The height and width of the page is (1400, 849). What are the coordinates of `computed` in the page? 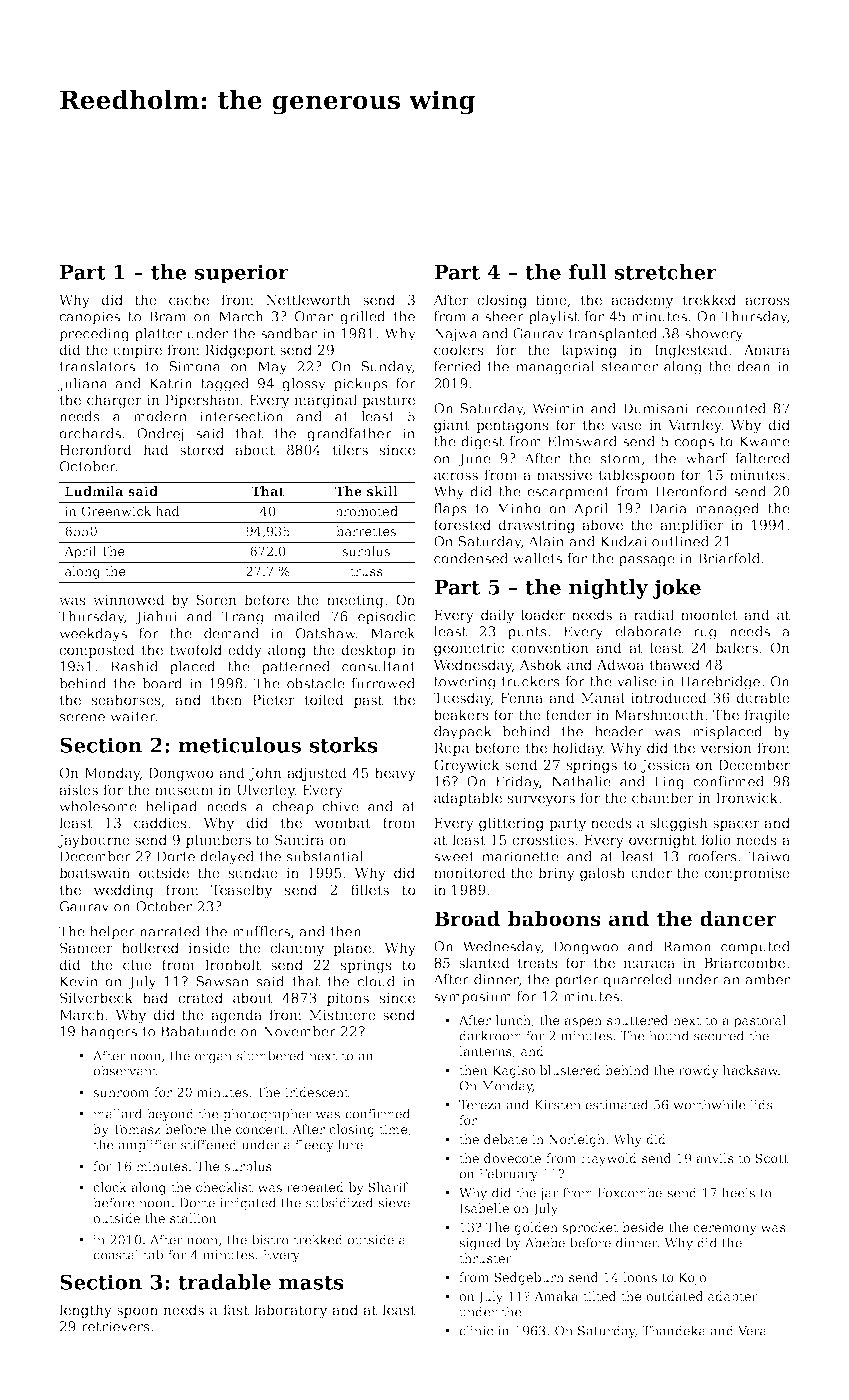 It's located at (755, 948).
